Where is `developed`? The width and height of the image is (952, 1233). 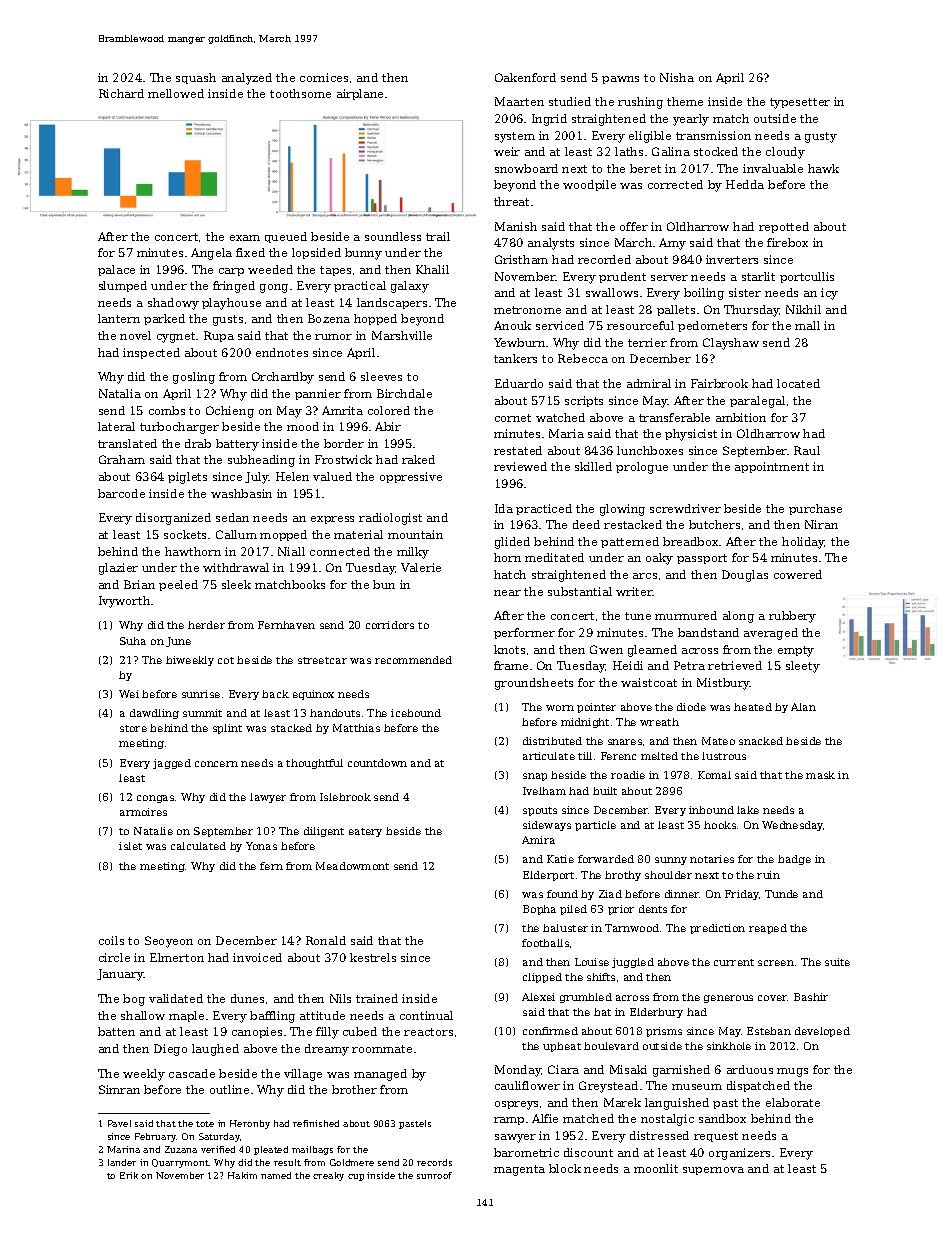 developed is located at coordinates (822, 1032).
